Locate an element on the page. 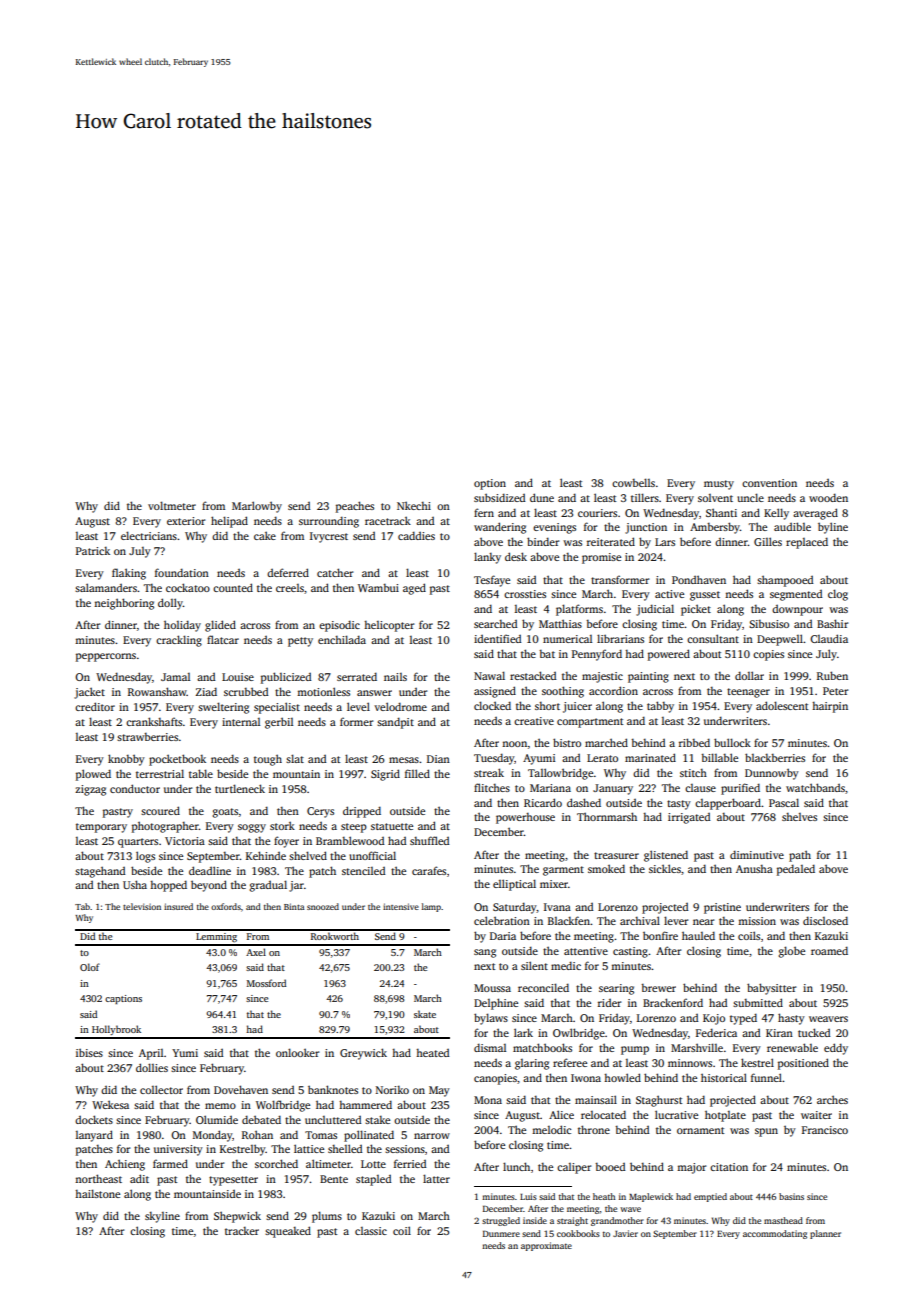 This page has height=1308, width=924. salamanders is located at coordinates (106, 587).
